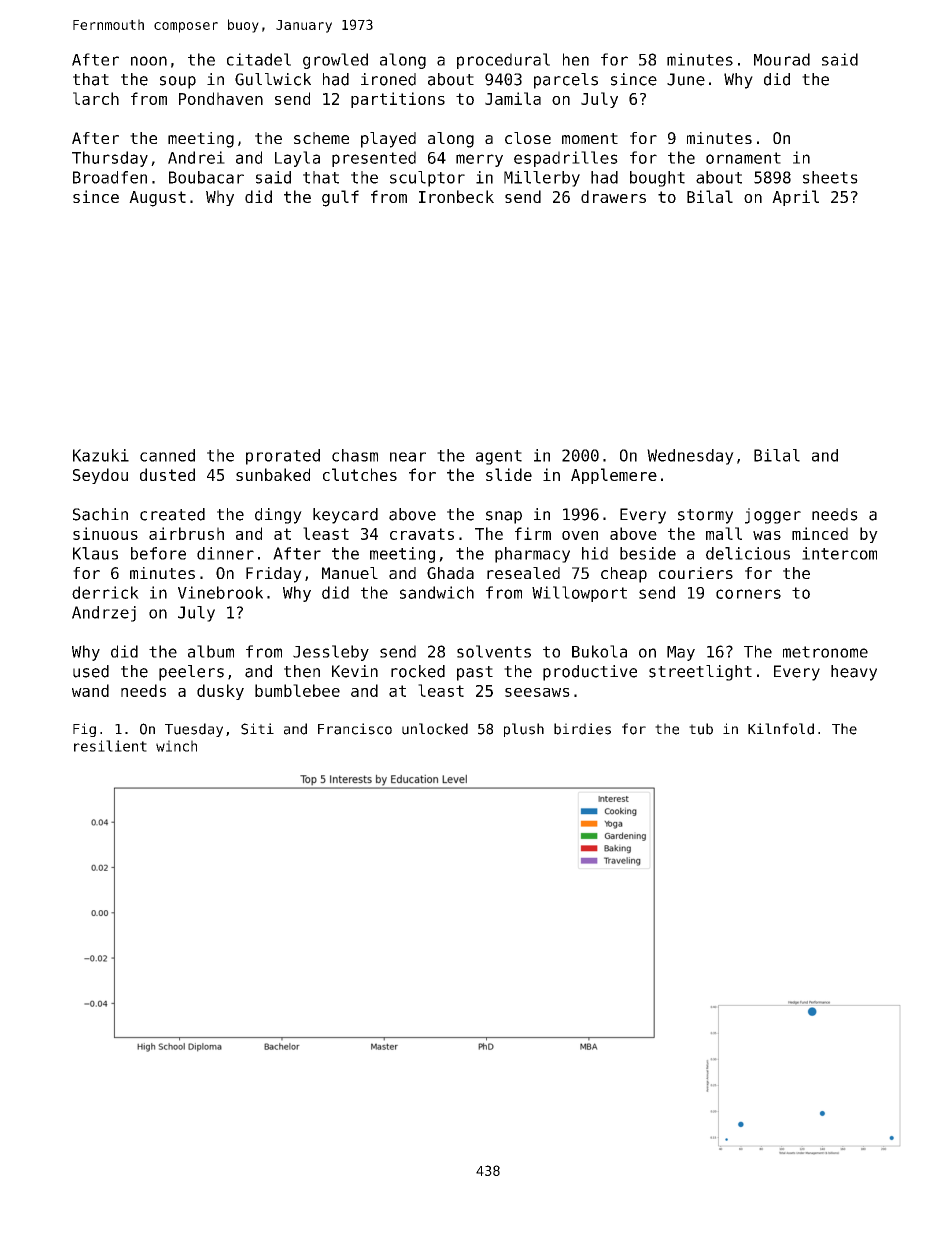 The width and height of the screenshot is (952, 1233). I want to click on gulf, so click(340, 198).
